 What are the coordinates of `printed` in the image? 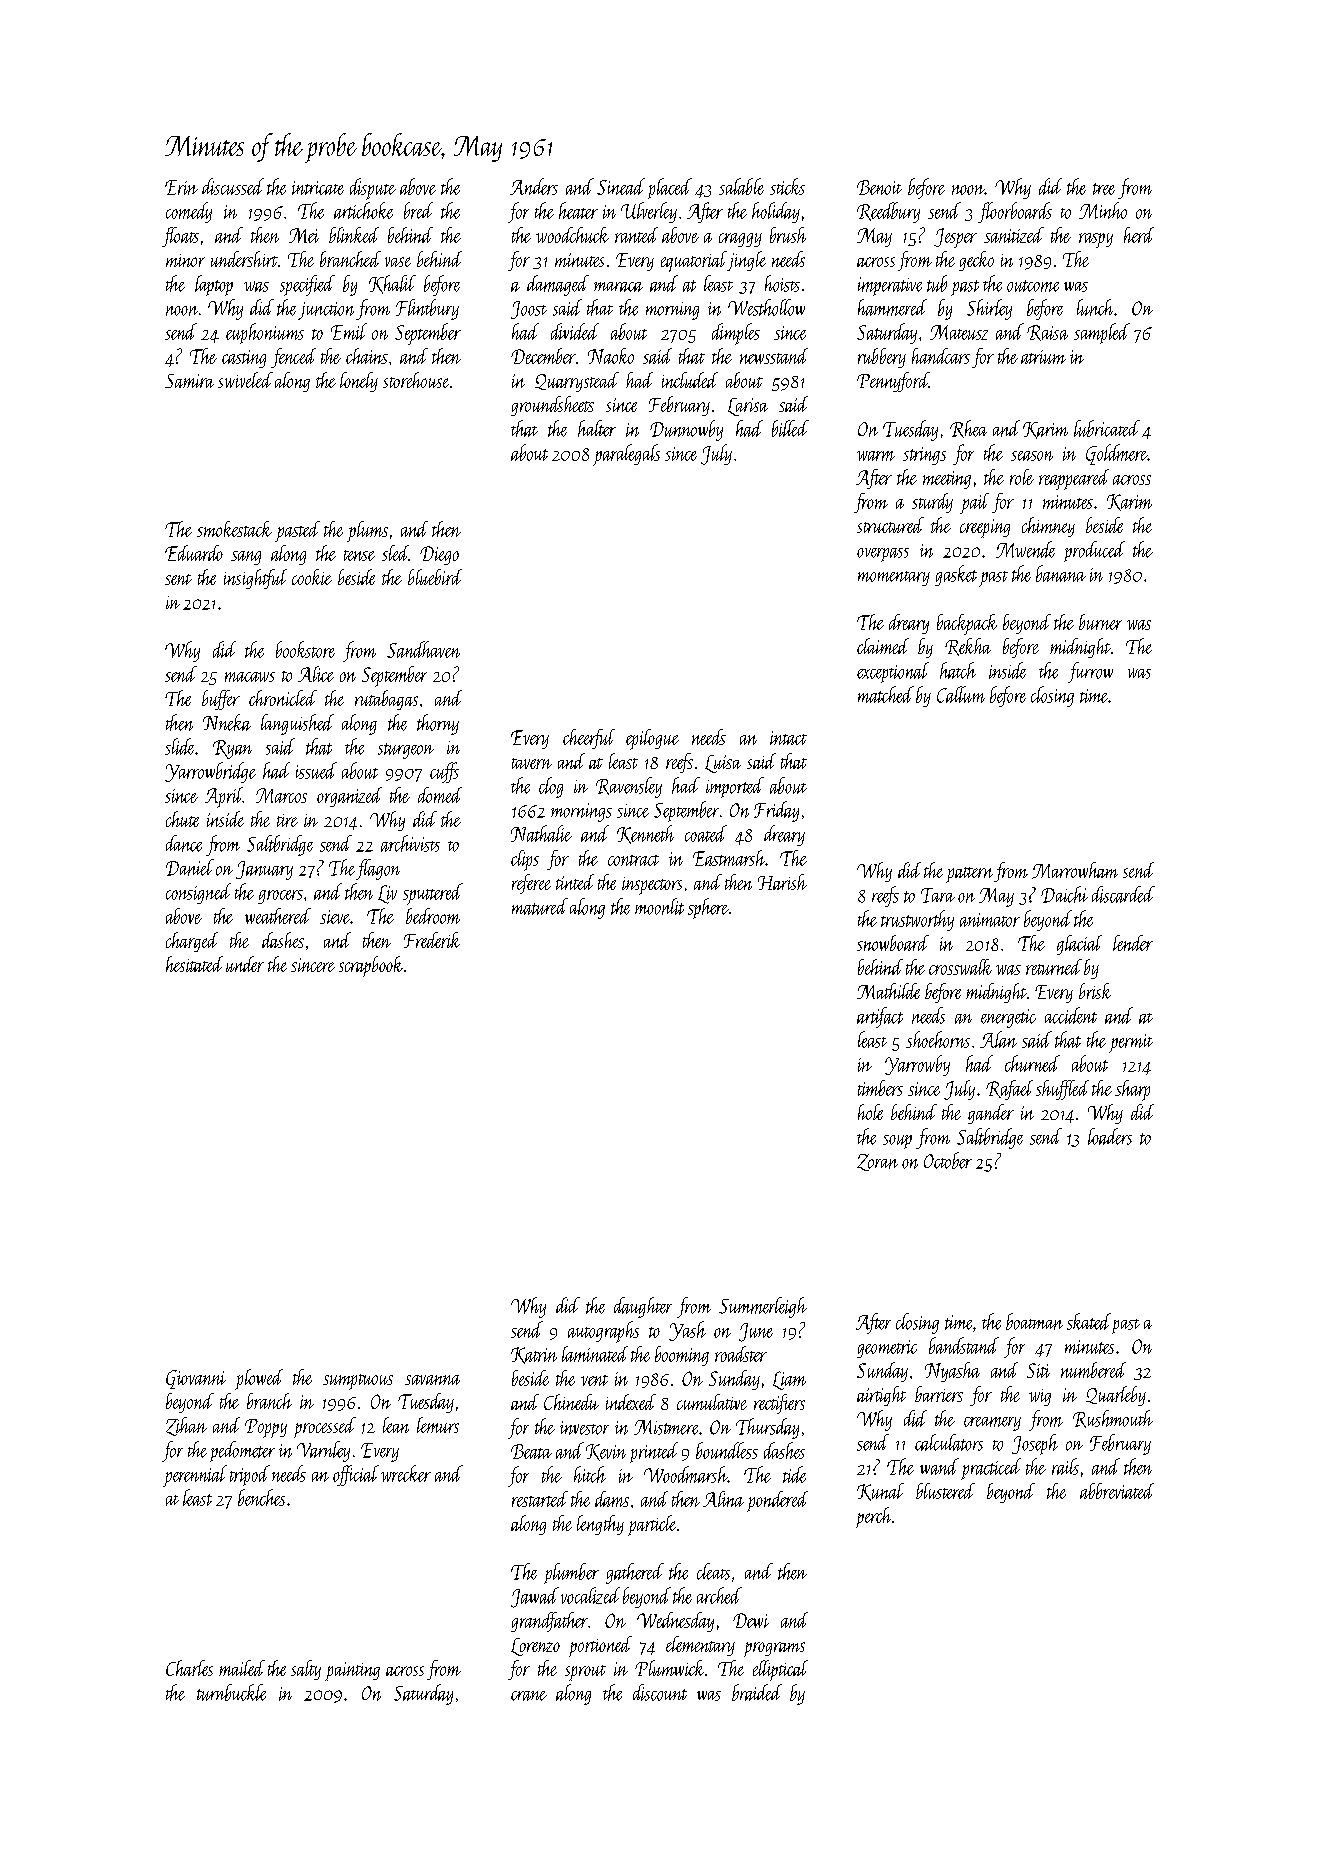 It's located at (654, 1452).
